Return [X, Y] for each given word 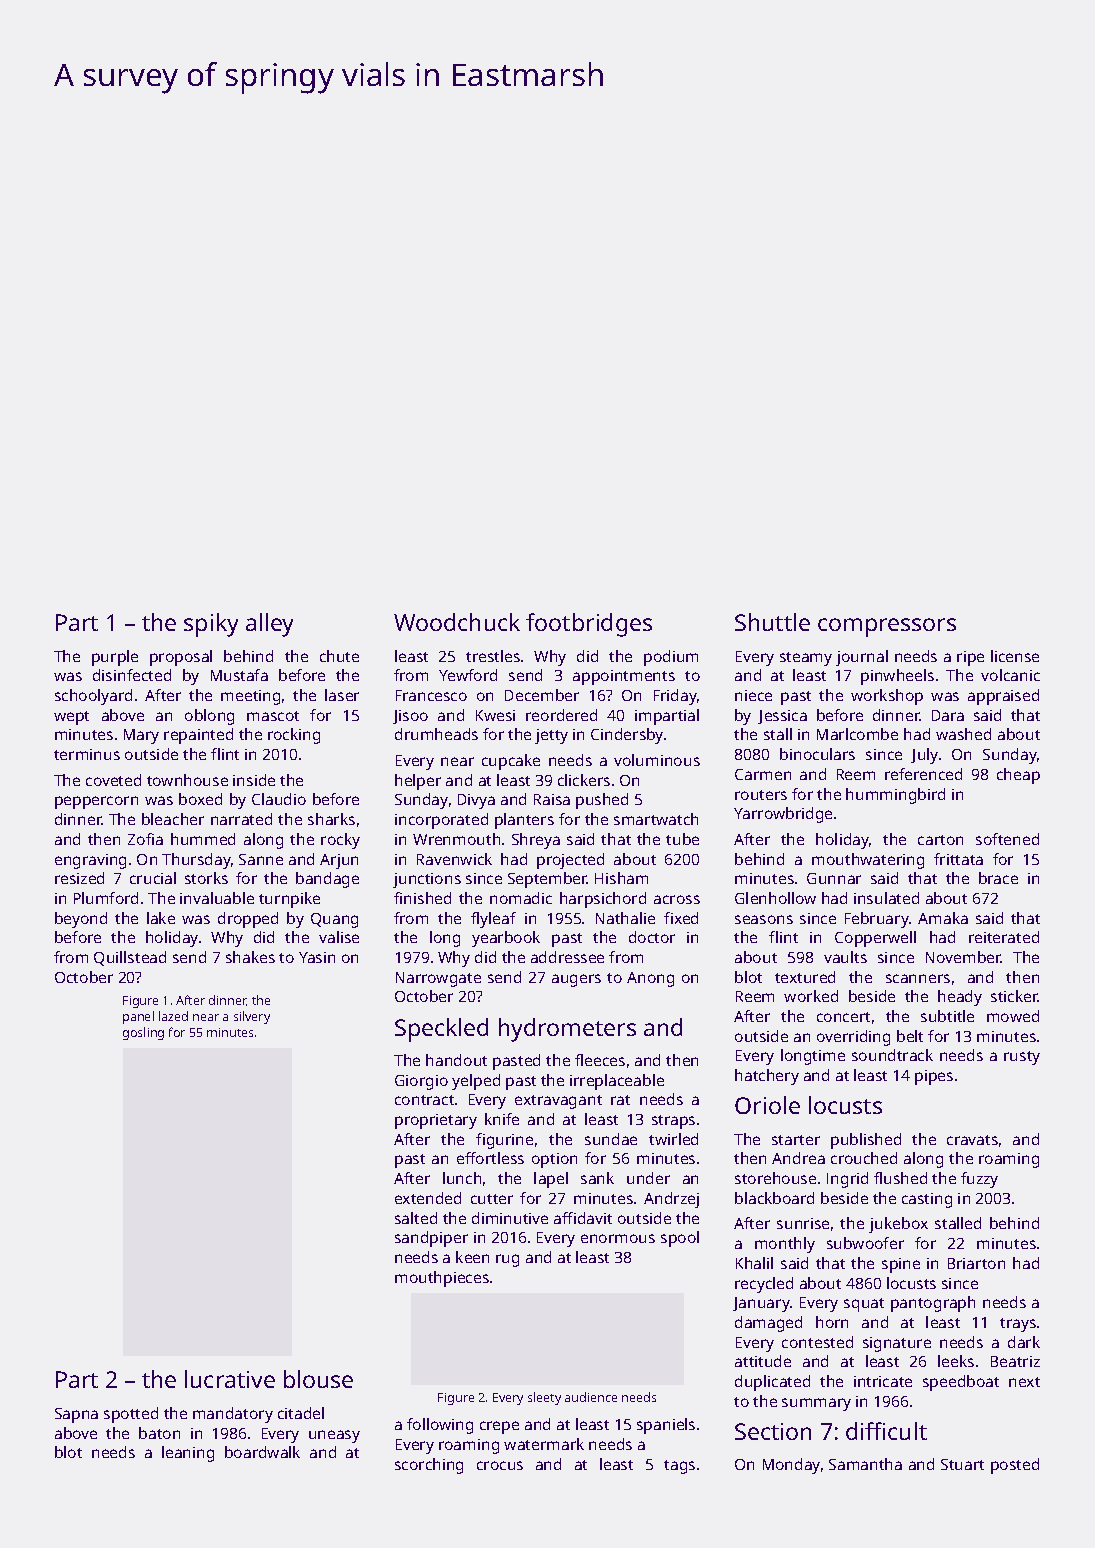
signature [897, 1344]
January [761, 1304]
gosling [143, 1033]
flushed [900, 1178]
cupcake [511, 762]
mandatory [233, 1415]
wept [71, 718]
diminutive [510, 1218]
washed [963, 734]
